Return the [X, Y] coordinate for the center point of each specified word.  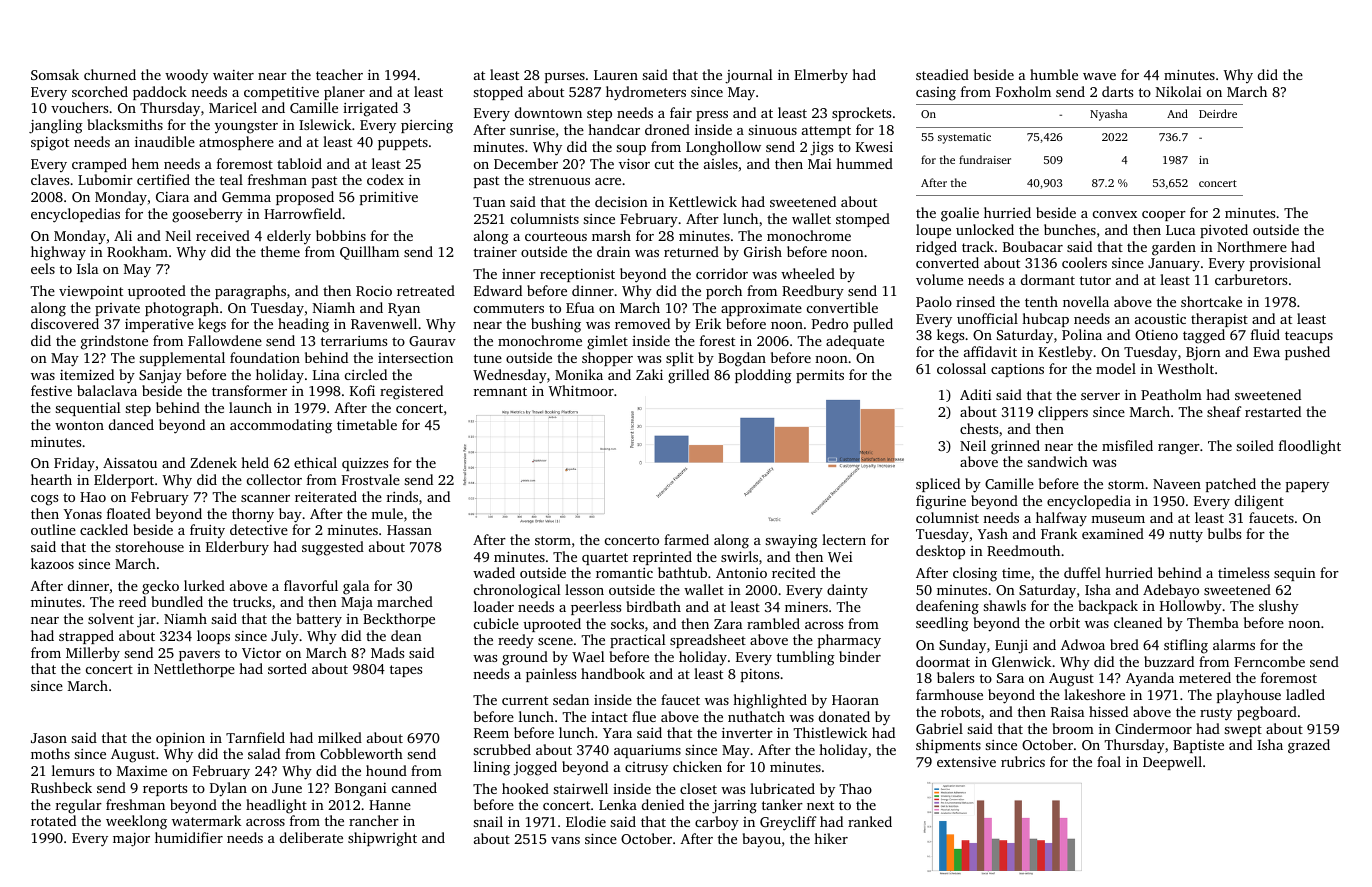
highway [58, 253]
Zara [728, 624]
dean [406, 635]
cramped [99, 165]
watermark [206, 820]
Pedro [829, 323]
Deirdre [1218, 113]
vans [565, 840]
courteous [556, 236]
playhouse [1249, 696]
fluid [1265, 334]
